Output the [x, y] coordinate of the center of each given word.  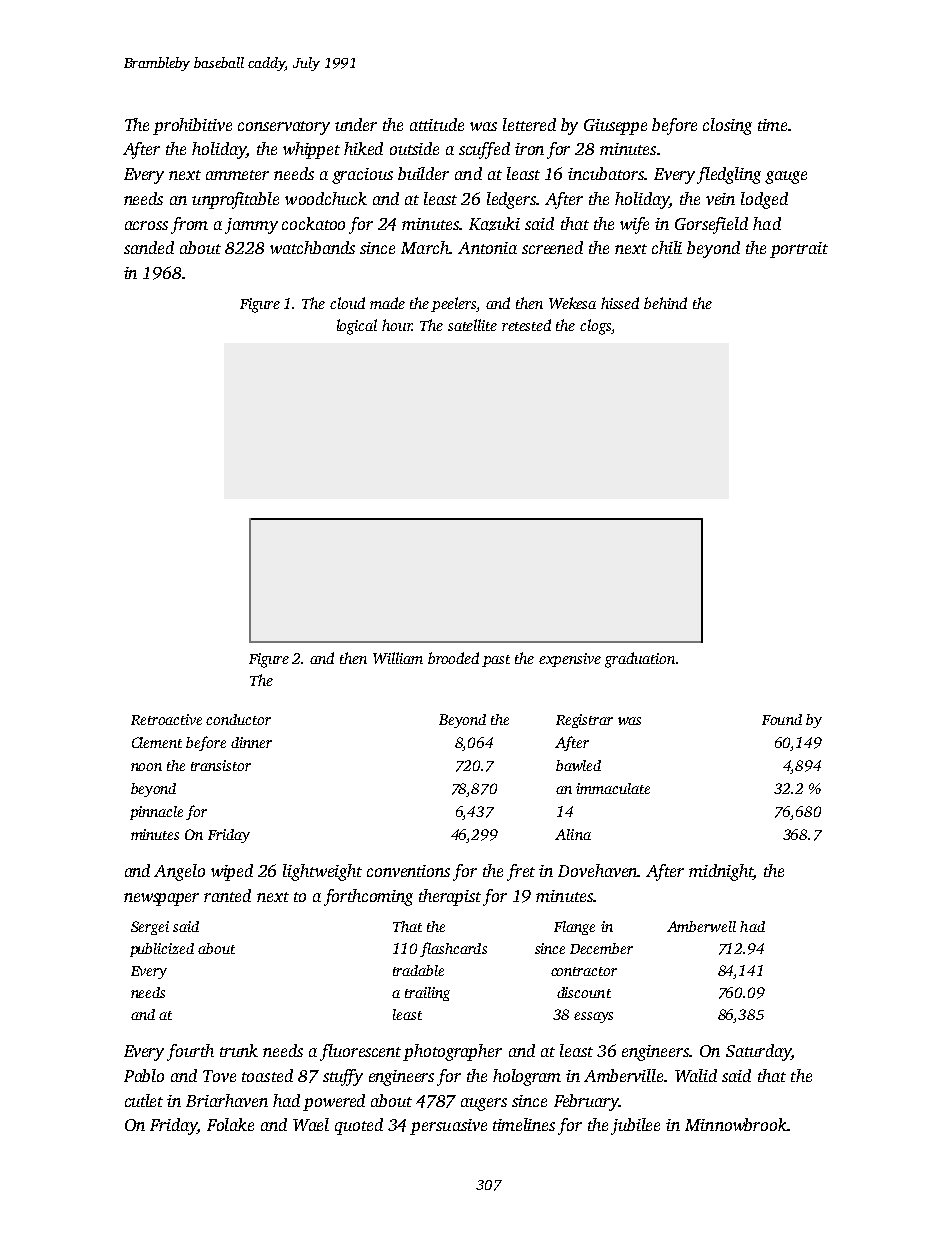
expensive [570, 660]
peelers [454, 304]
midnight [721, 872]
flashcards [453, 949]
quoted [359, 1126]
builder [423, 173]
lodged [764, 200]
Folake [230, 1124]
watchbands [312, 247]
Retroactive [166, 719]
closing [727, 126]
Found [782, 719]
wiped [232, 872]
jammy [251, 226]
